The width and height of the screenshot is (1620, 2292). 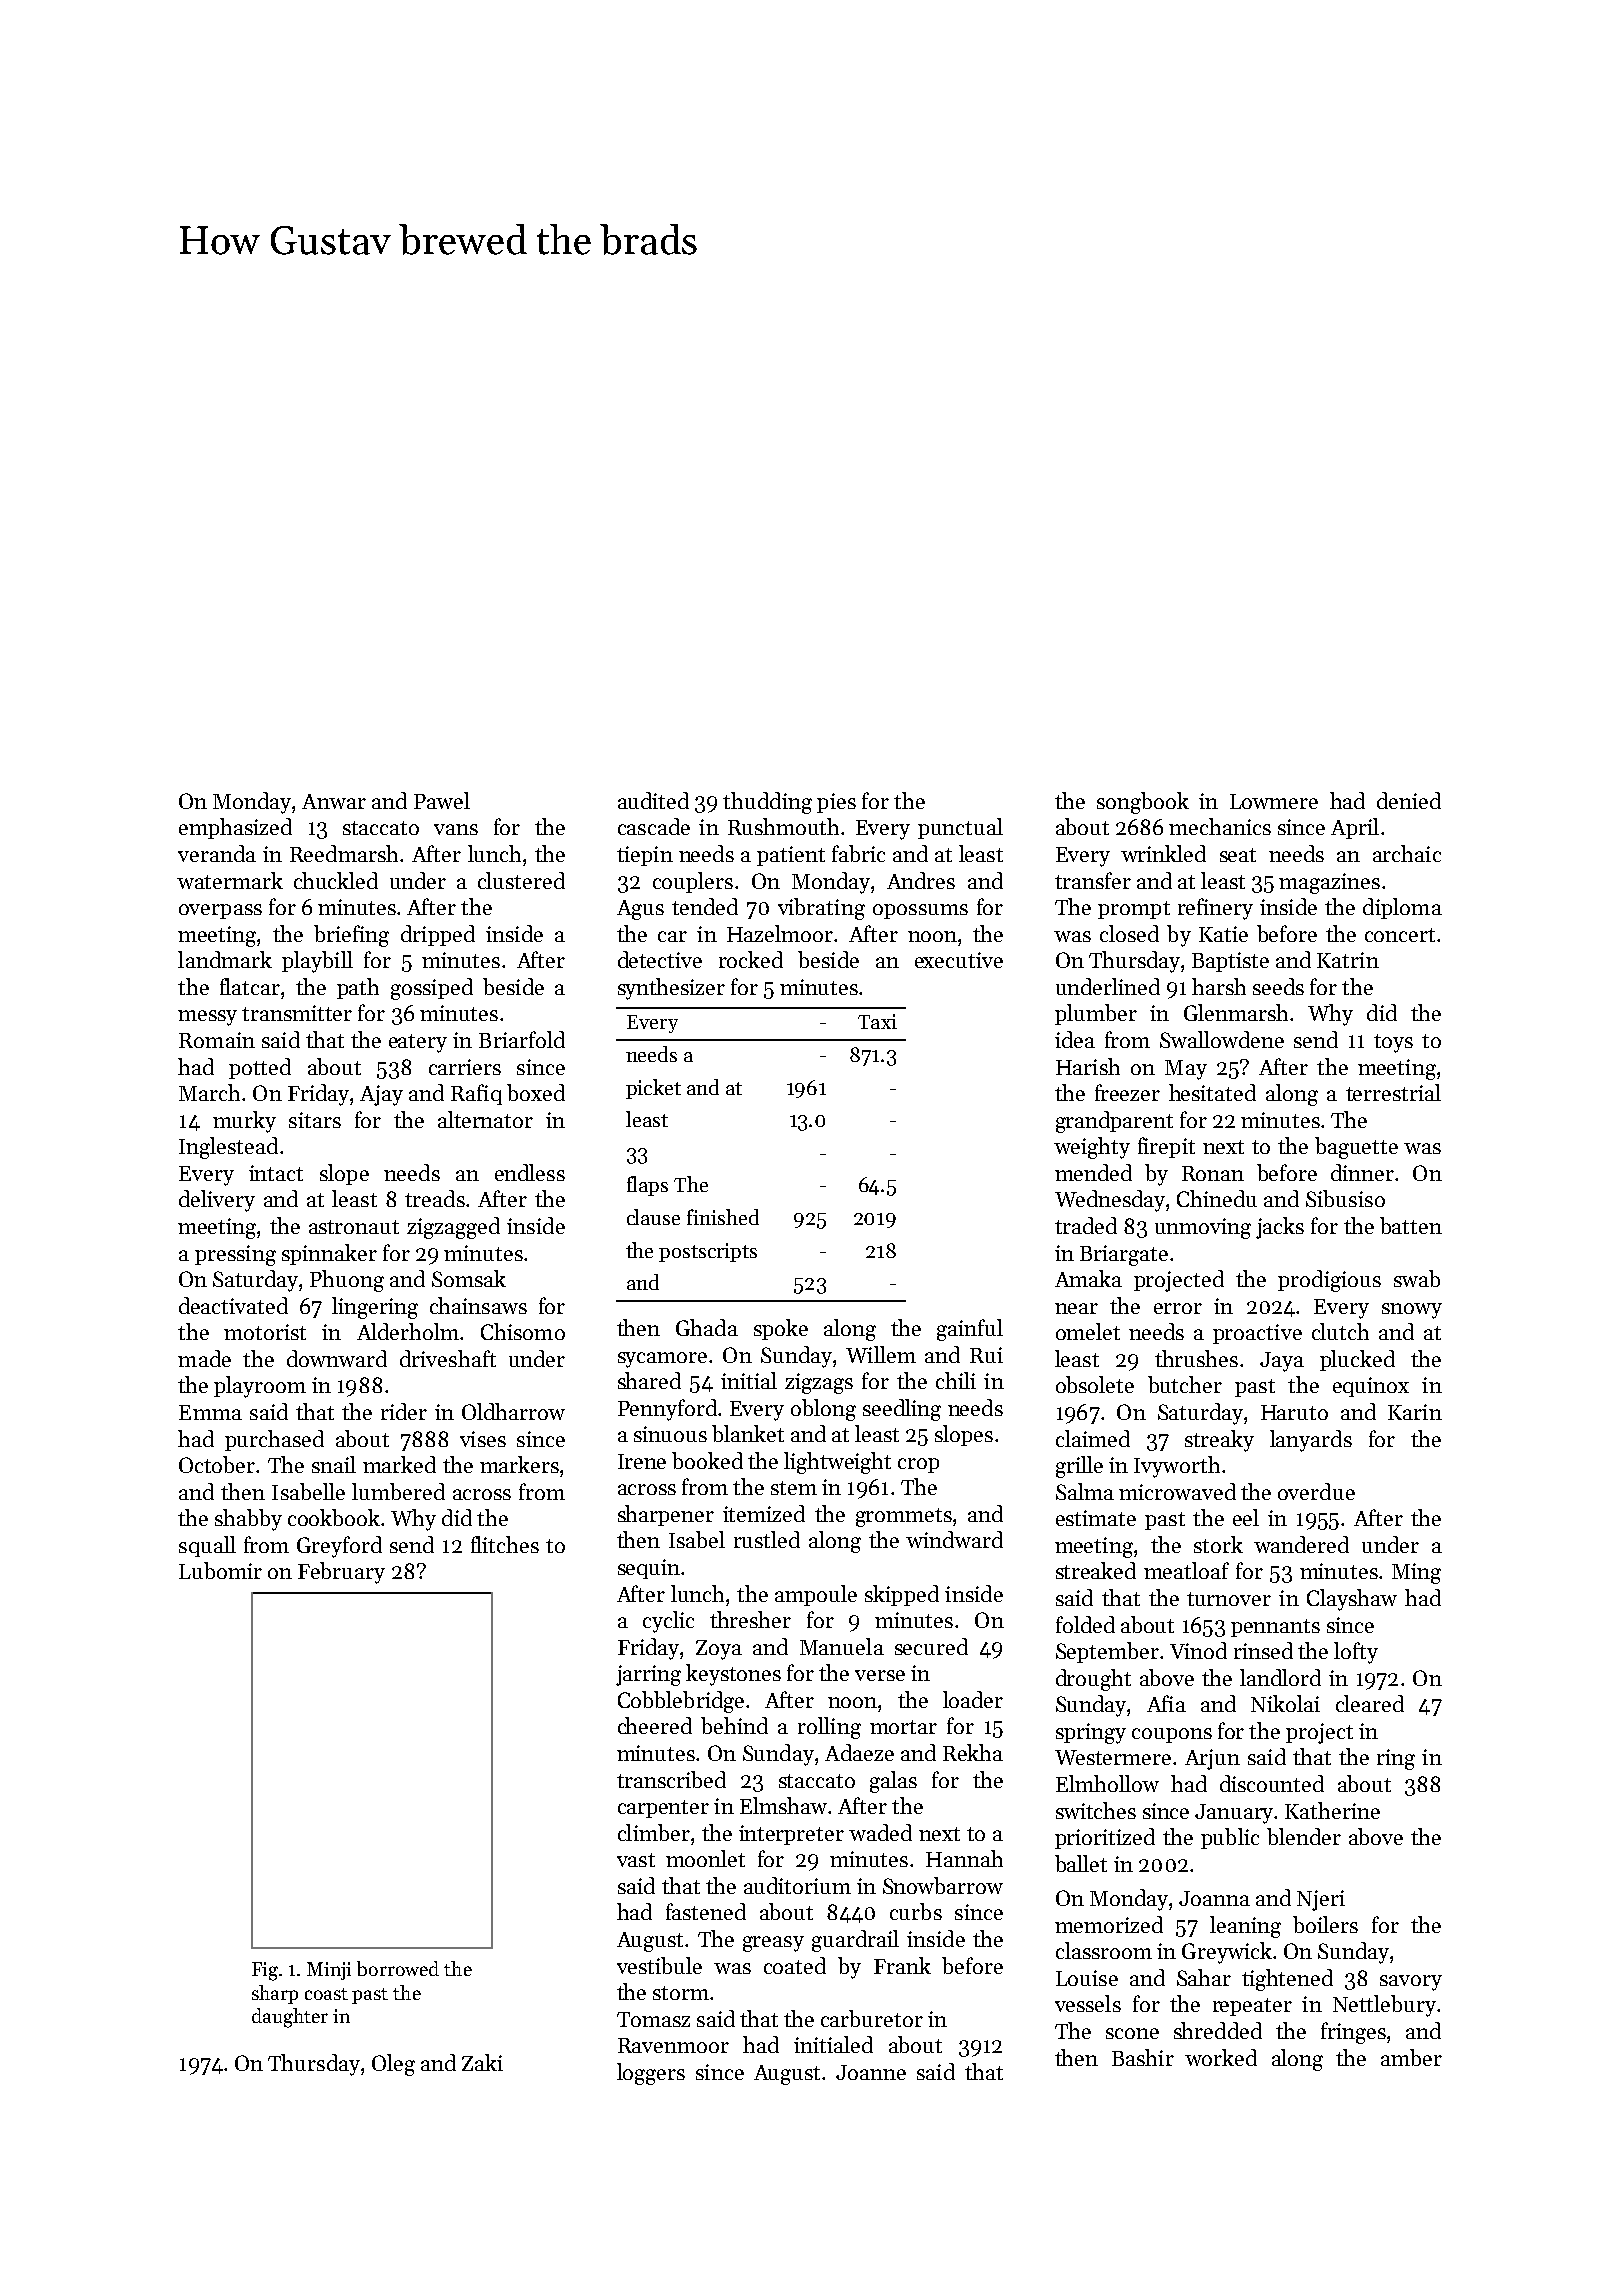 I want to click on patient, so click(x=791, y=856).
